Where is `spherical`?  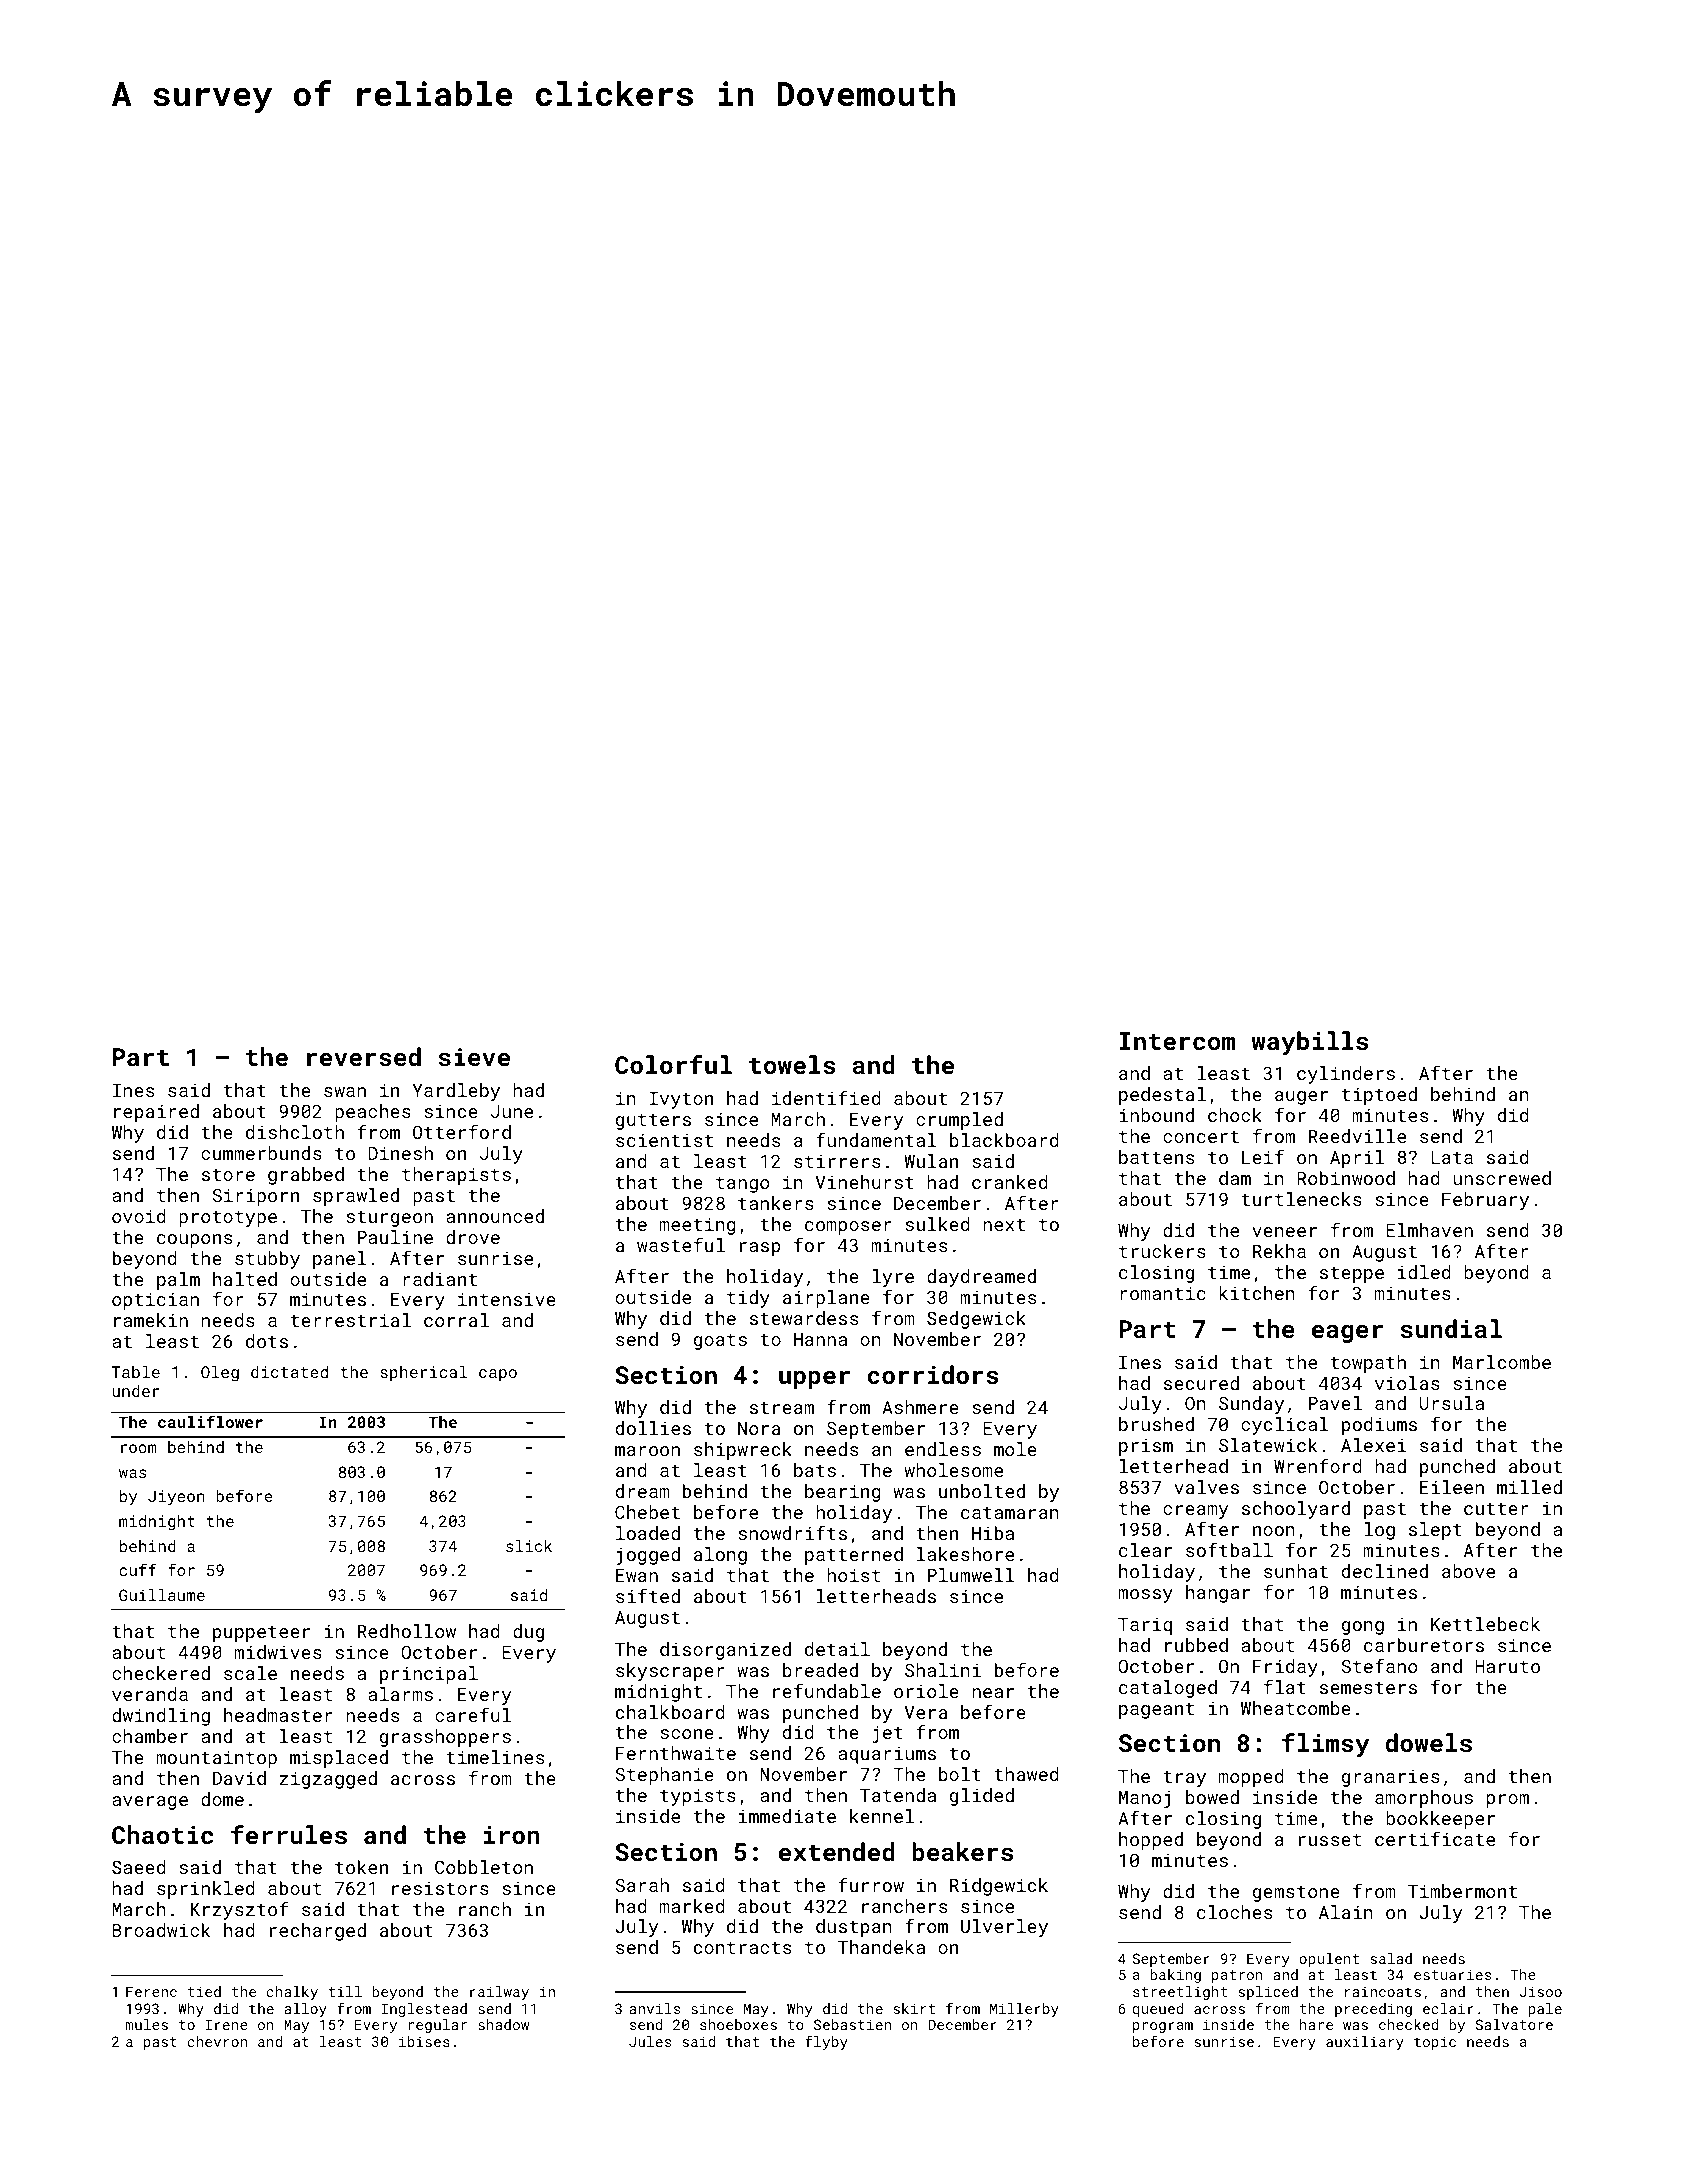 spherical is located at coordinates (423, 1373).
